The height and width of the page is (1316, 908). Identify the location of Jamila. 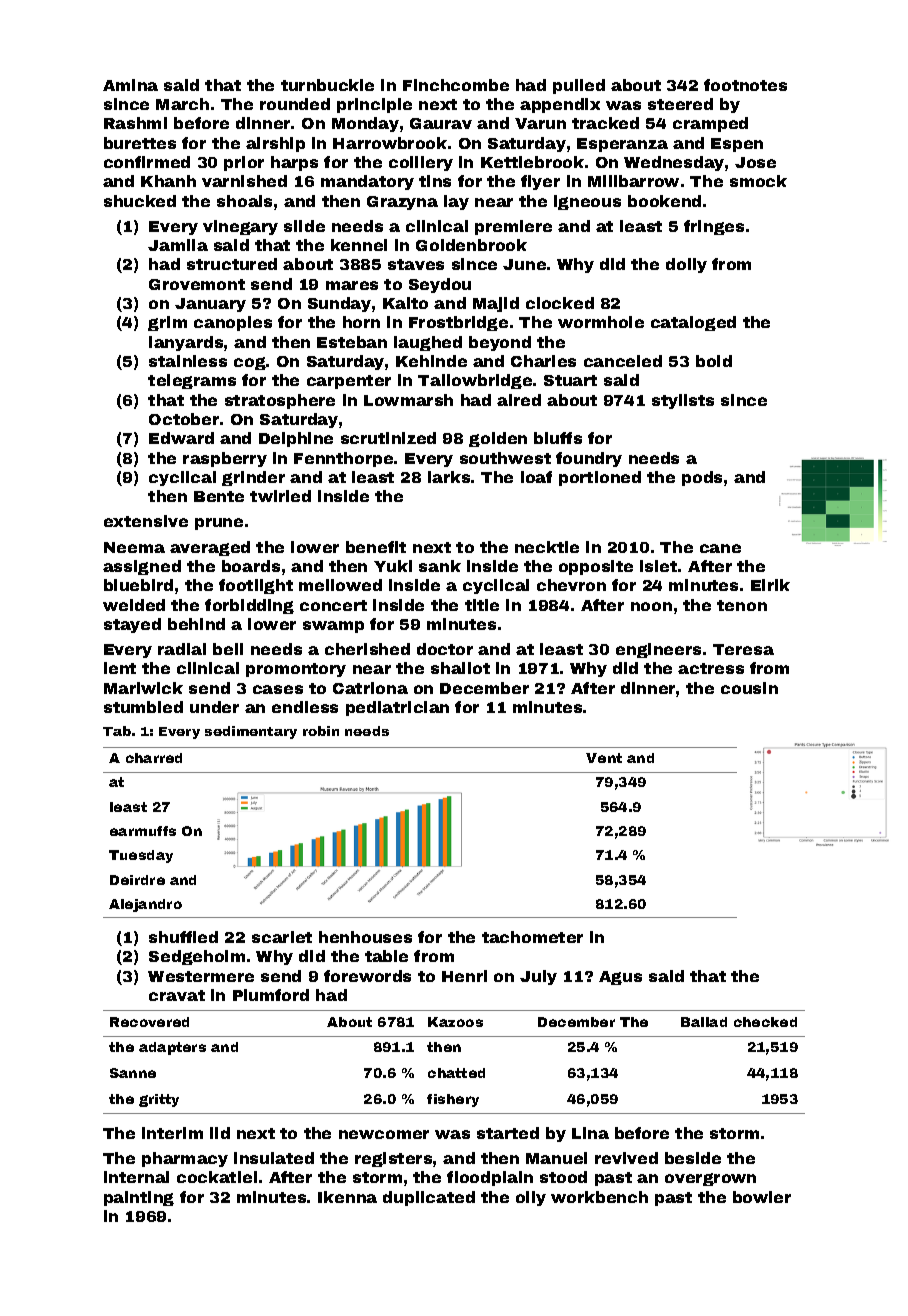
(178, 245).
